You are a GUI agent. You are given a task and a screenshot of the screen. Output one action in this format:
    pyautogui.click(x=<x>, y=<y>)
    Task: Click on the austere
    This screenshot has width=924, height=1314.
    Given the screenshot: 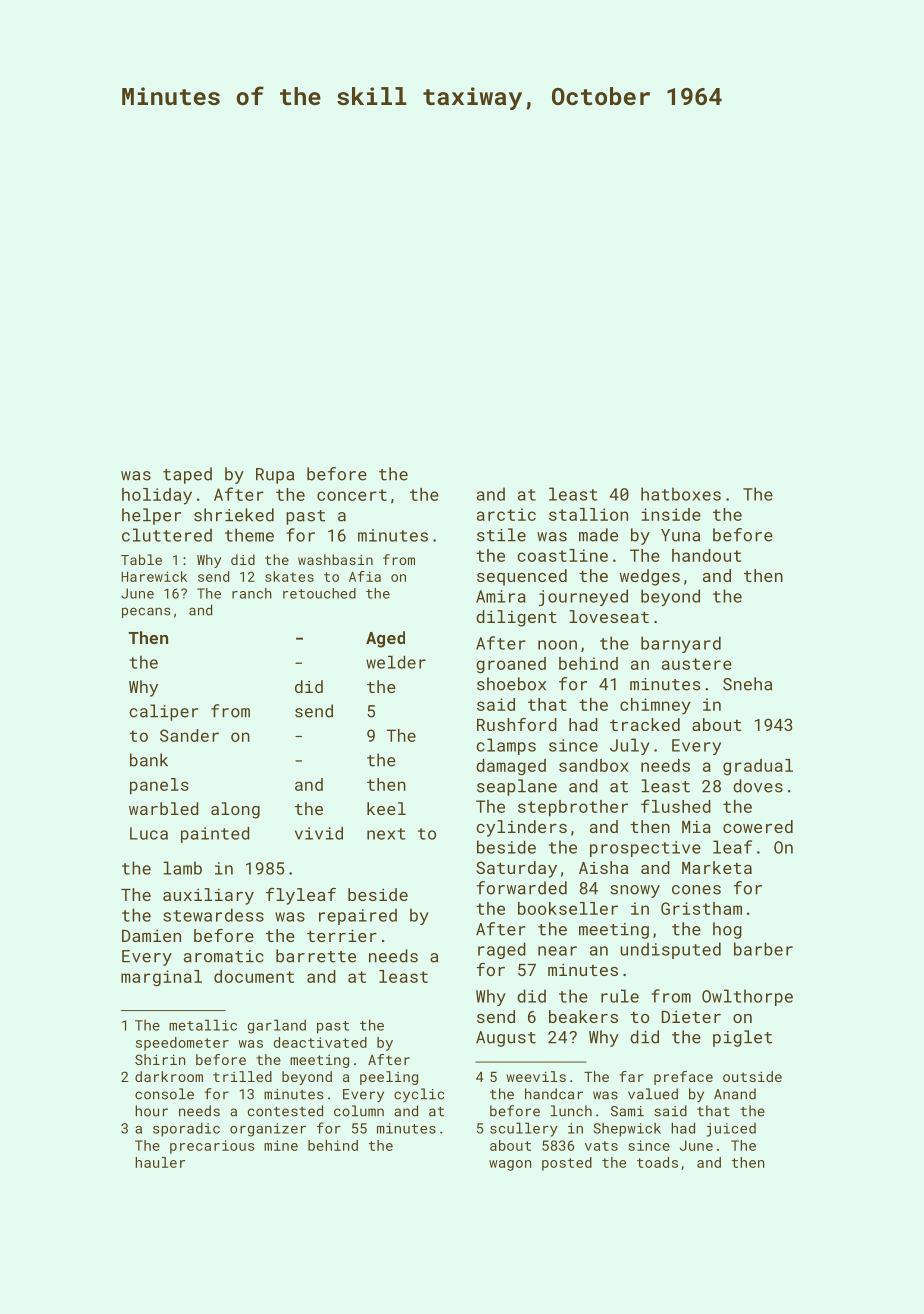 What is the action you would take?
    pyautogui.click(x=697, y=664)
